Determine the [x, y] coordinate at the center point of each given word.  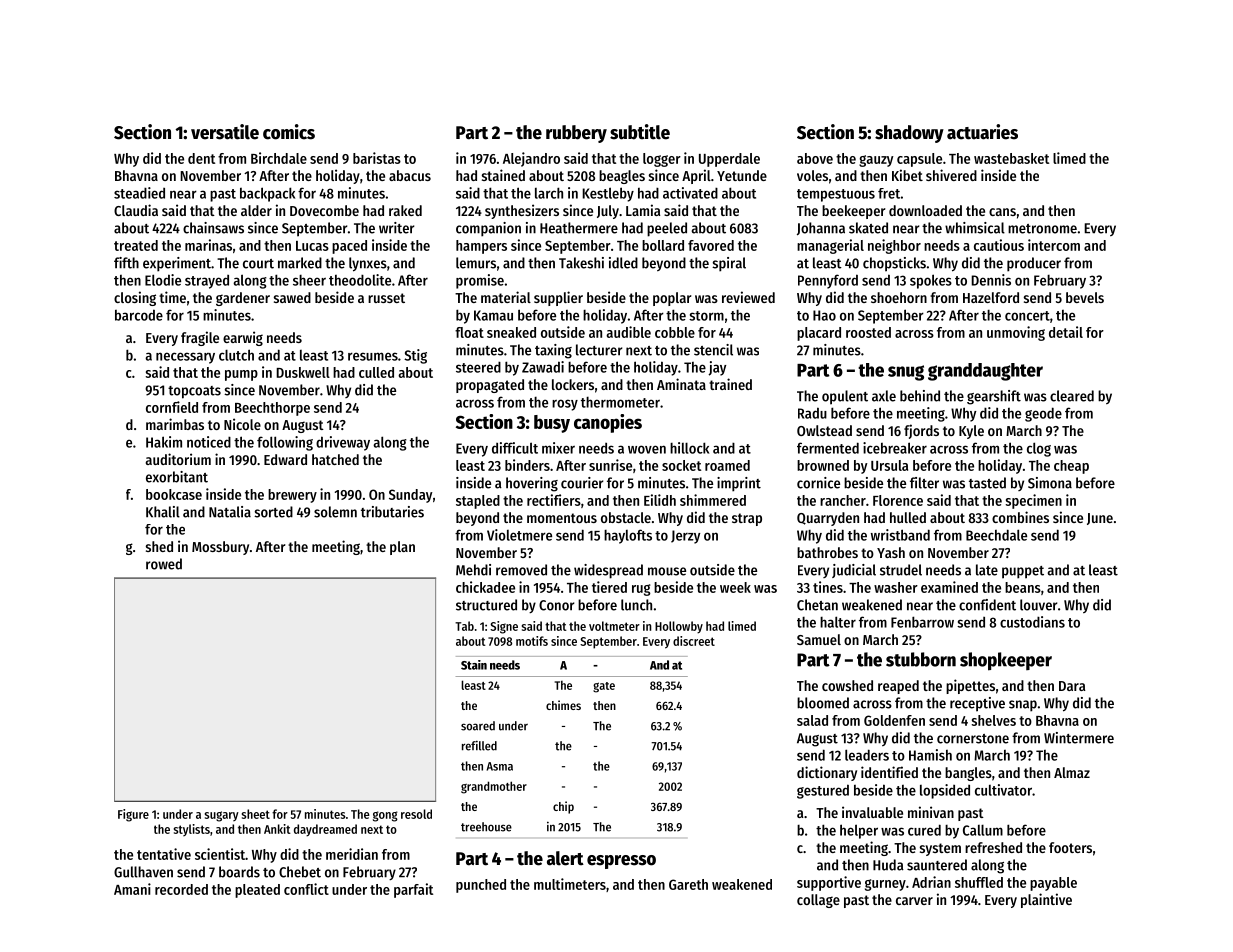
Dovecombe [324, 210]
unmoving [1016, 333]
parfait [413, 890]
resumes [373, 356]
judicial [854, 571]
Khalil [163, 512]
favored [711, 245]
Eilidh [660, 500]
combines [1020, 517]
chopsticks [894, 264]
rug [641, 590]
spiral [729, 264]
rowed [164, 564]
